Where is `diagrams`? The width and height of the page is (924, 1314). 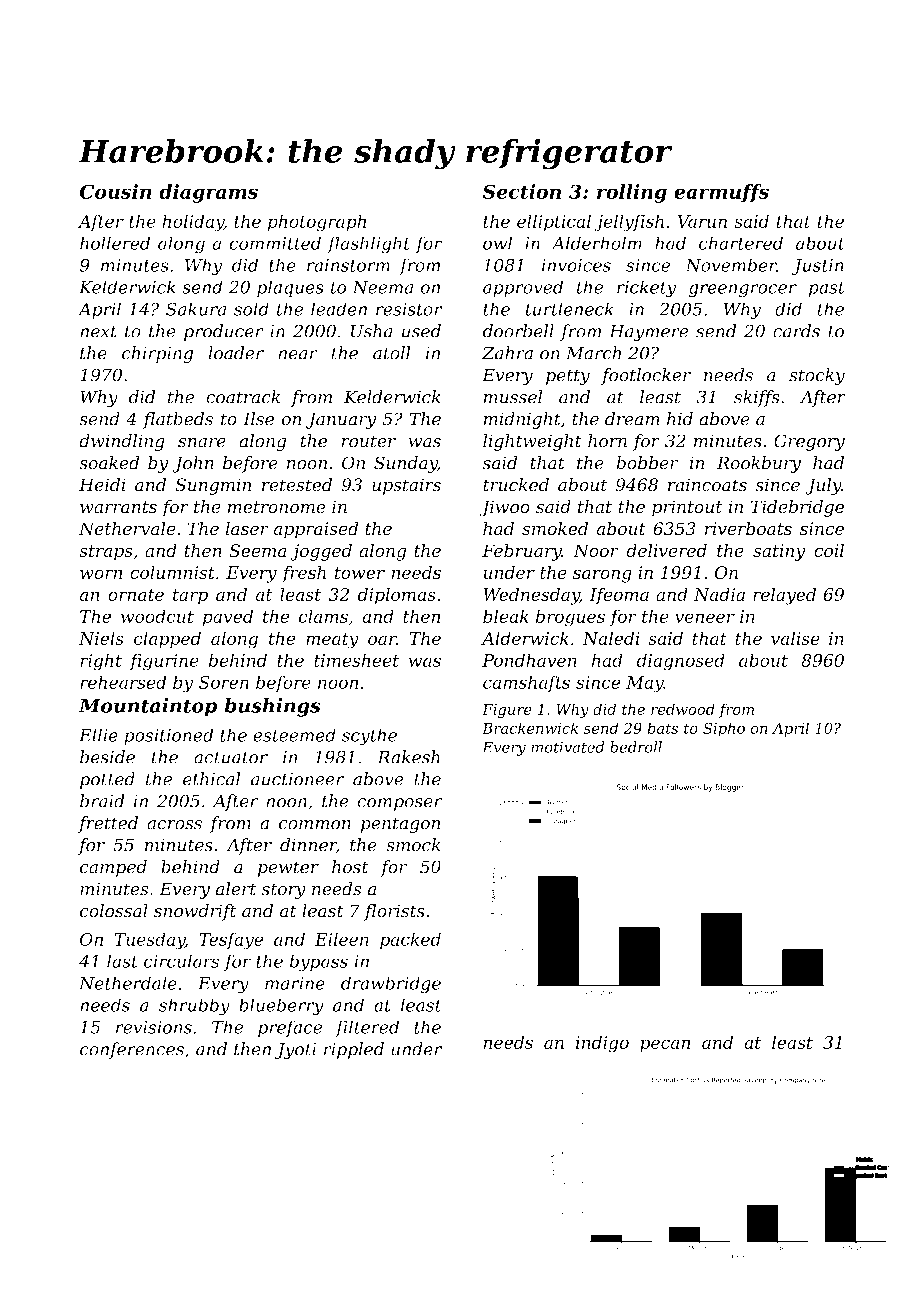 diagrams is located at coordinates (208, 193).
